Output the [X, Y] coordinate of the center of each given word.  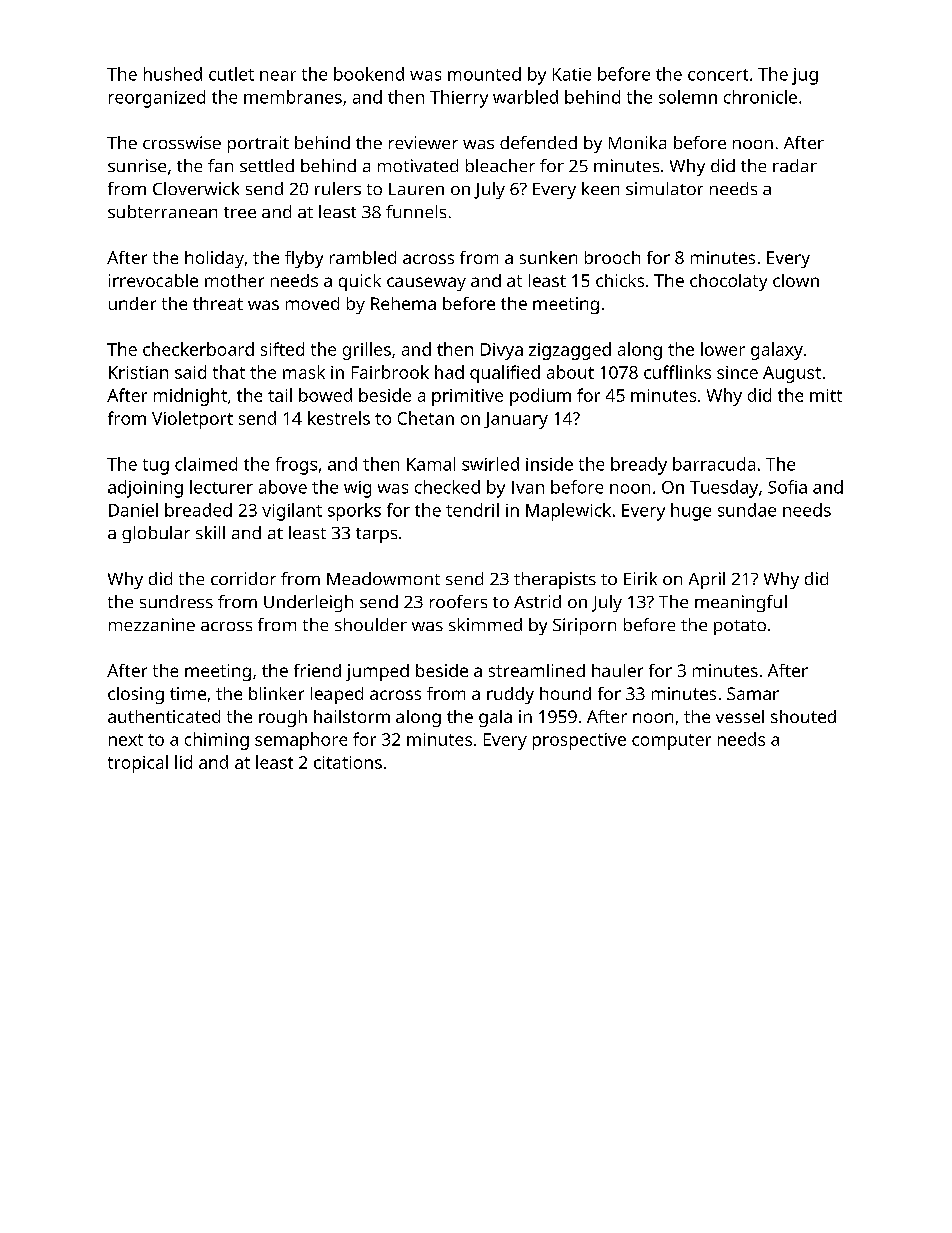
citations [348, 762]
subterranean [162, 211]
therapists [555, 580]
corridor [243, 578]
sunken [548, 257]
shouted [803, 716]
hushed [173, 74]
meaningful [741, 603]
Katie [572, 74]
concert [718, 75]
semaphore [301, 741]
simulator [664, 188]
